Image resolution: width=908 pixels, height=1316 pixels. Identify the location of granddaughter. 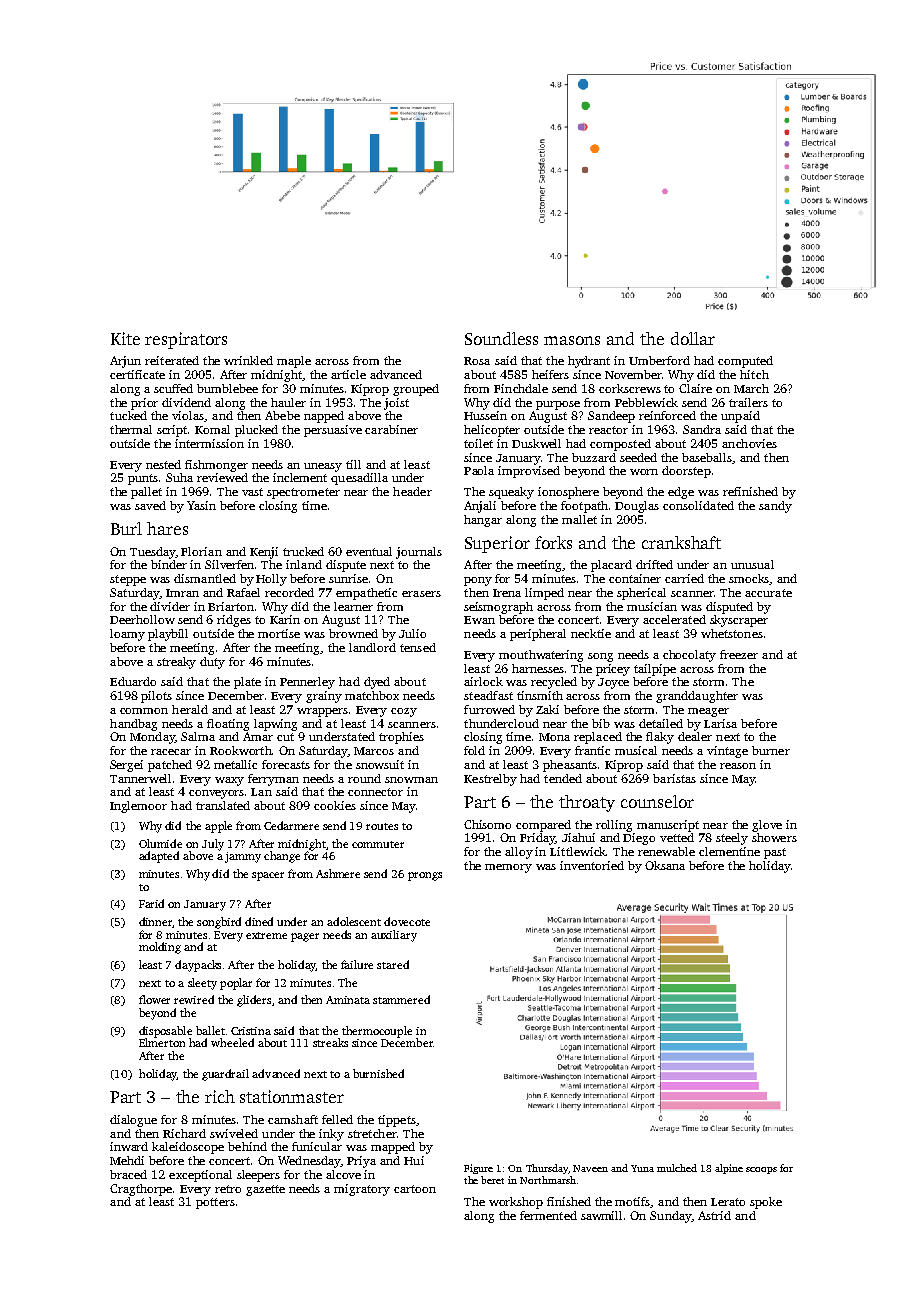
(697, 697).
